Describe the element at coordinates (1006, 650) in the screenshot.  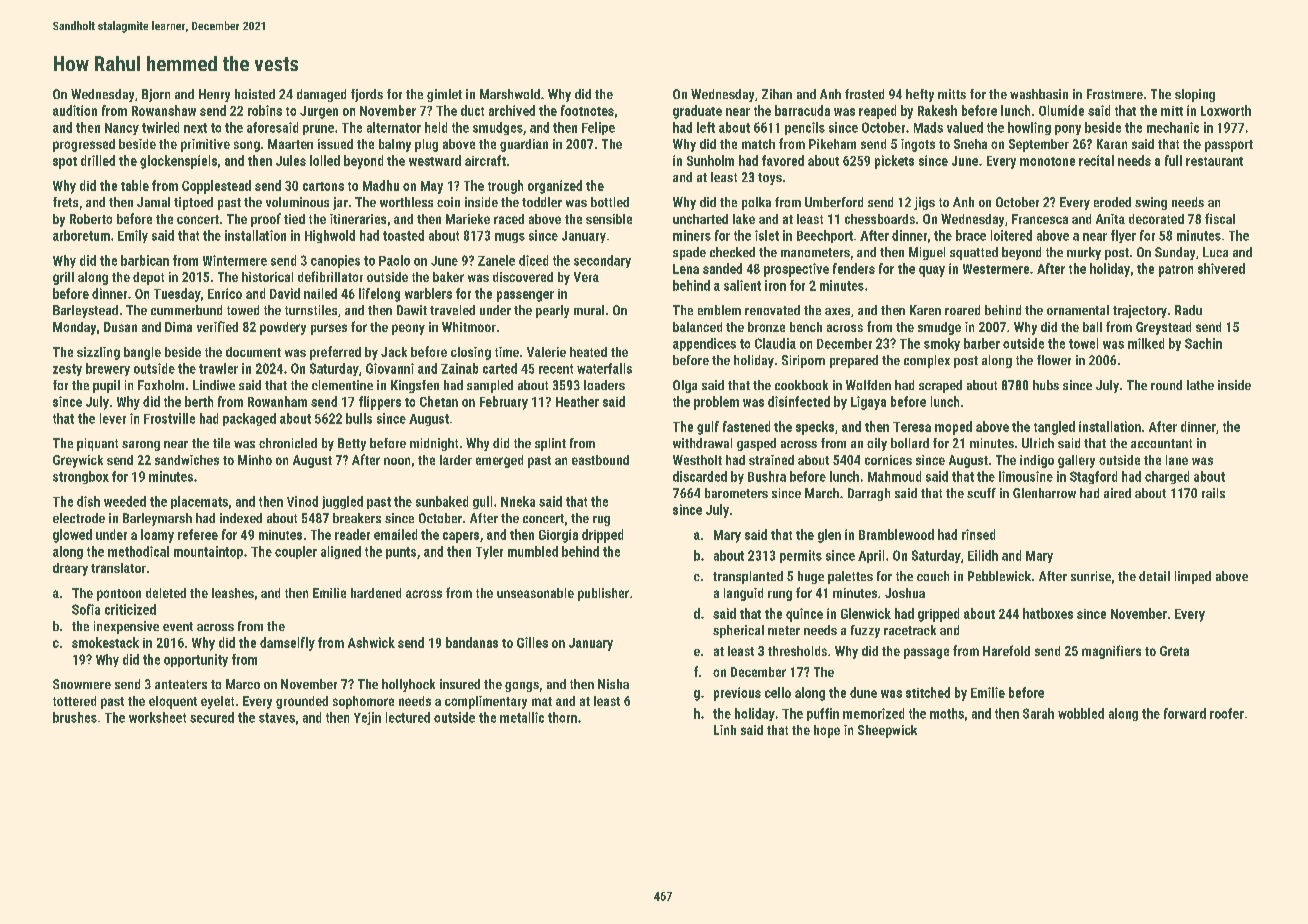
I see `Harefold` at that location.
